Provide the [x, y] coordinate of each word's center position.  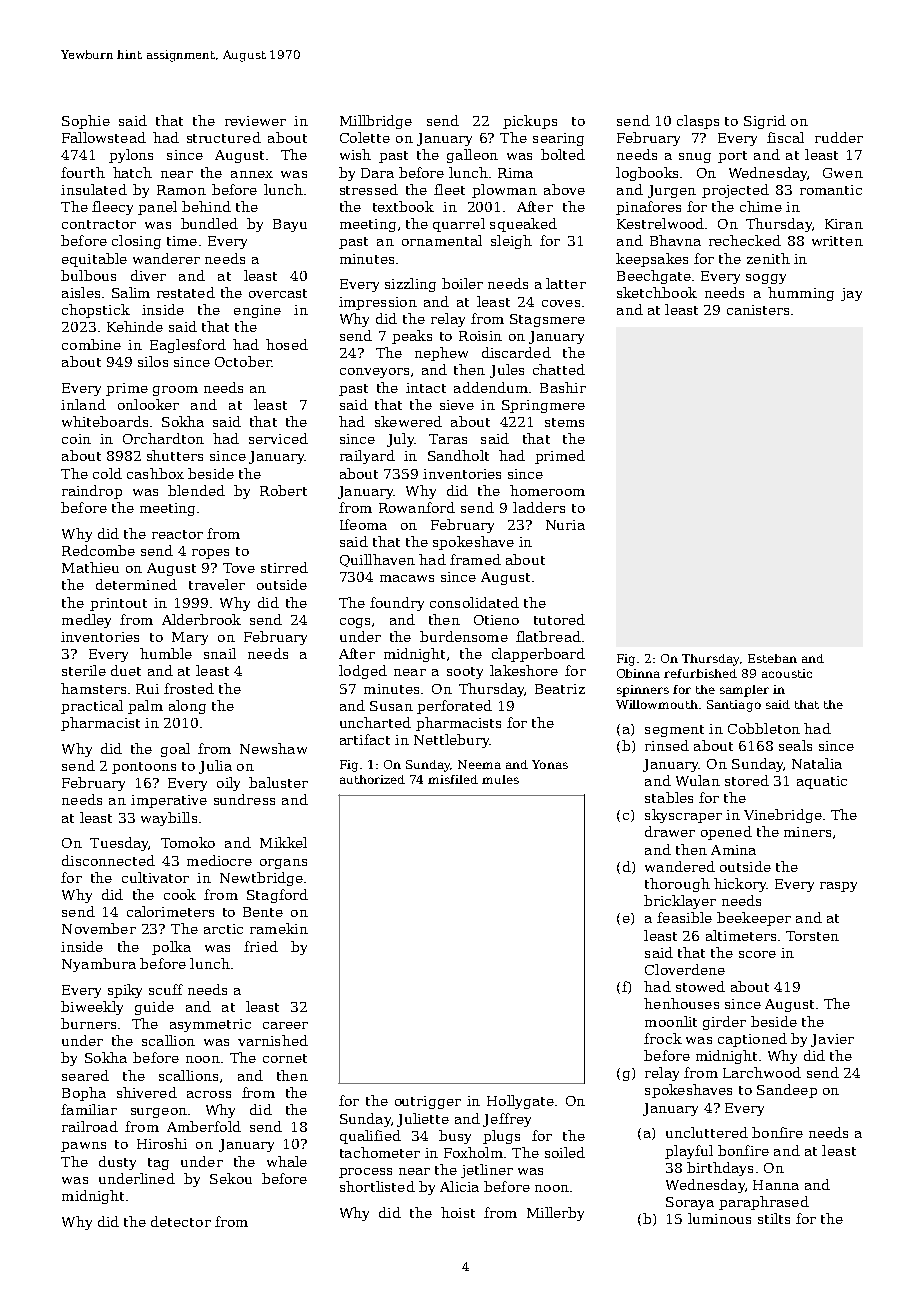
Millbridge [376, 122]
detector [181, 1221]
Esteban [772, 658]
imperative [169, 801]
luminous [719, 1218]
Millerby [555, 1214]
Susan [391, 706]
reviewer [255, 121]
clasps [698, 122]
